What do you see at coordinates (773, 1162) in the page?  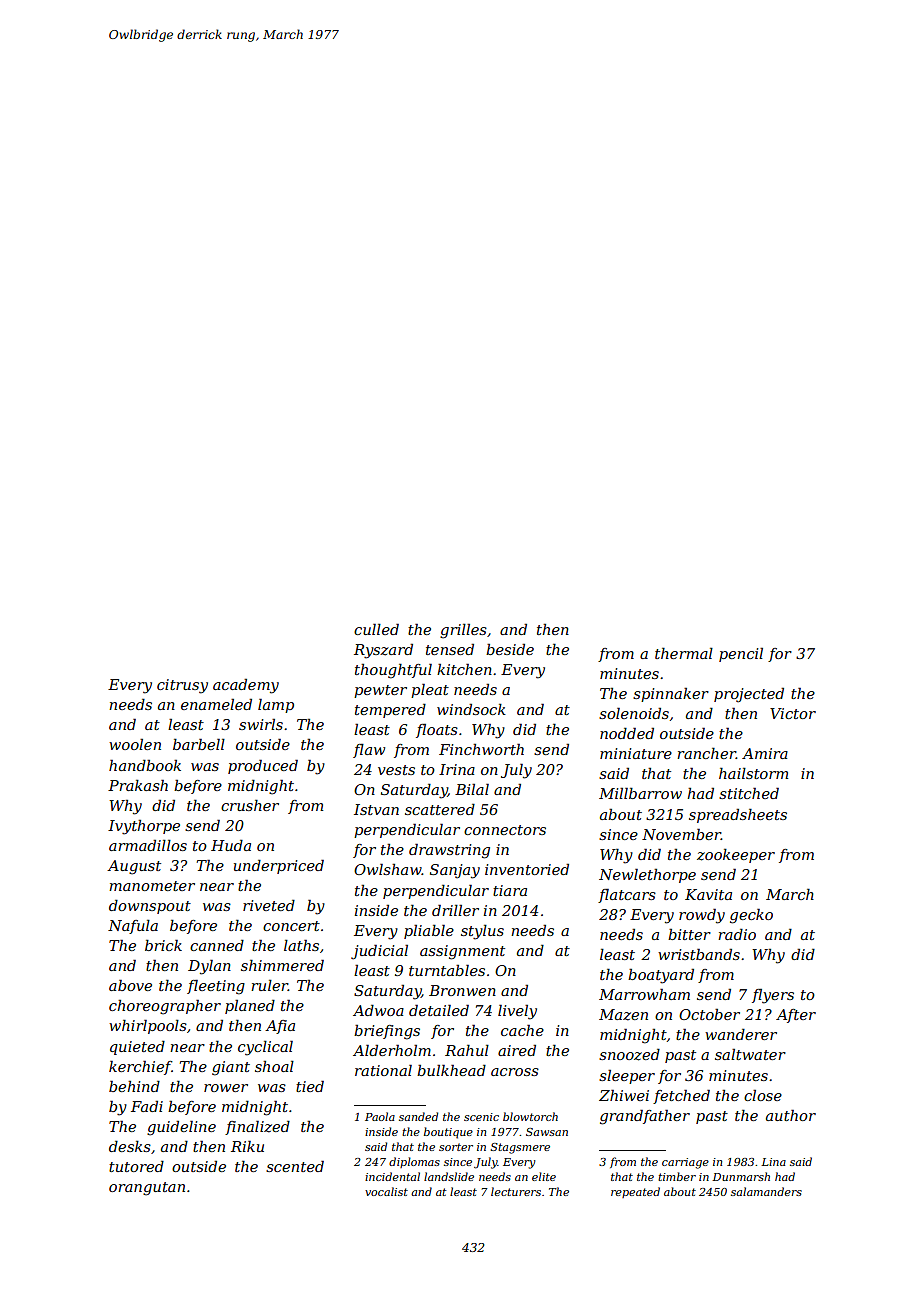 I see `Lina` at bounding box center [773, 1162].
